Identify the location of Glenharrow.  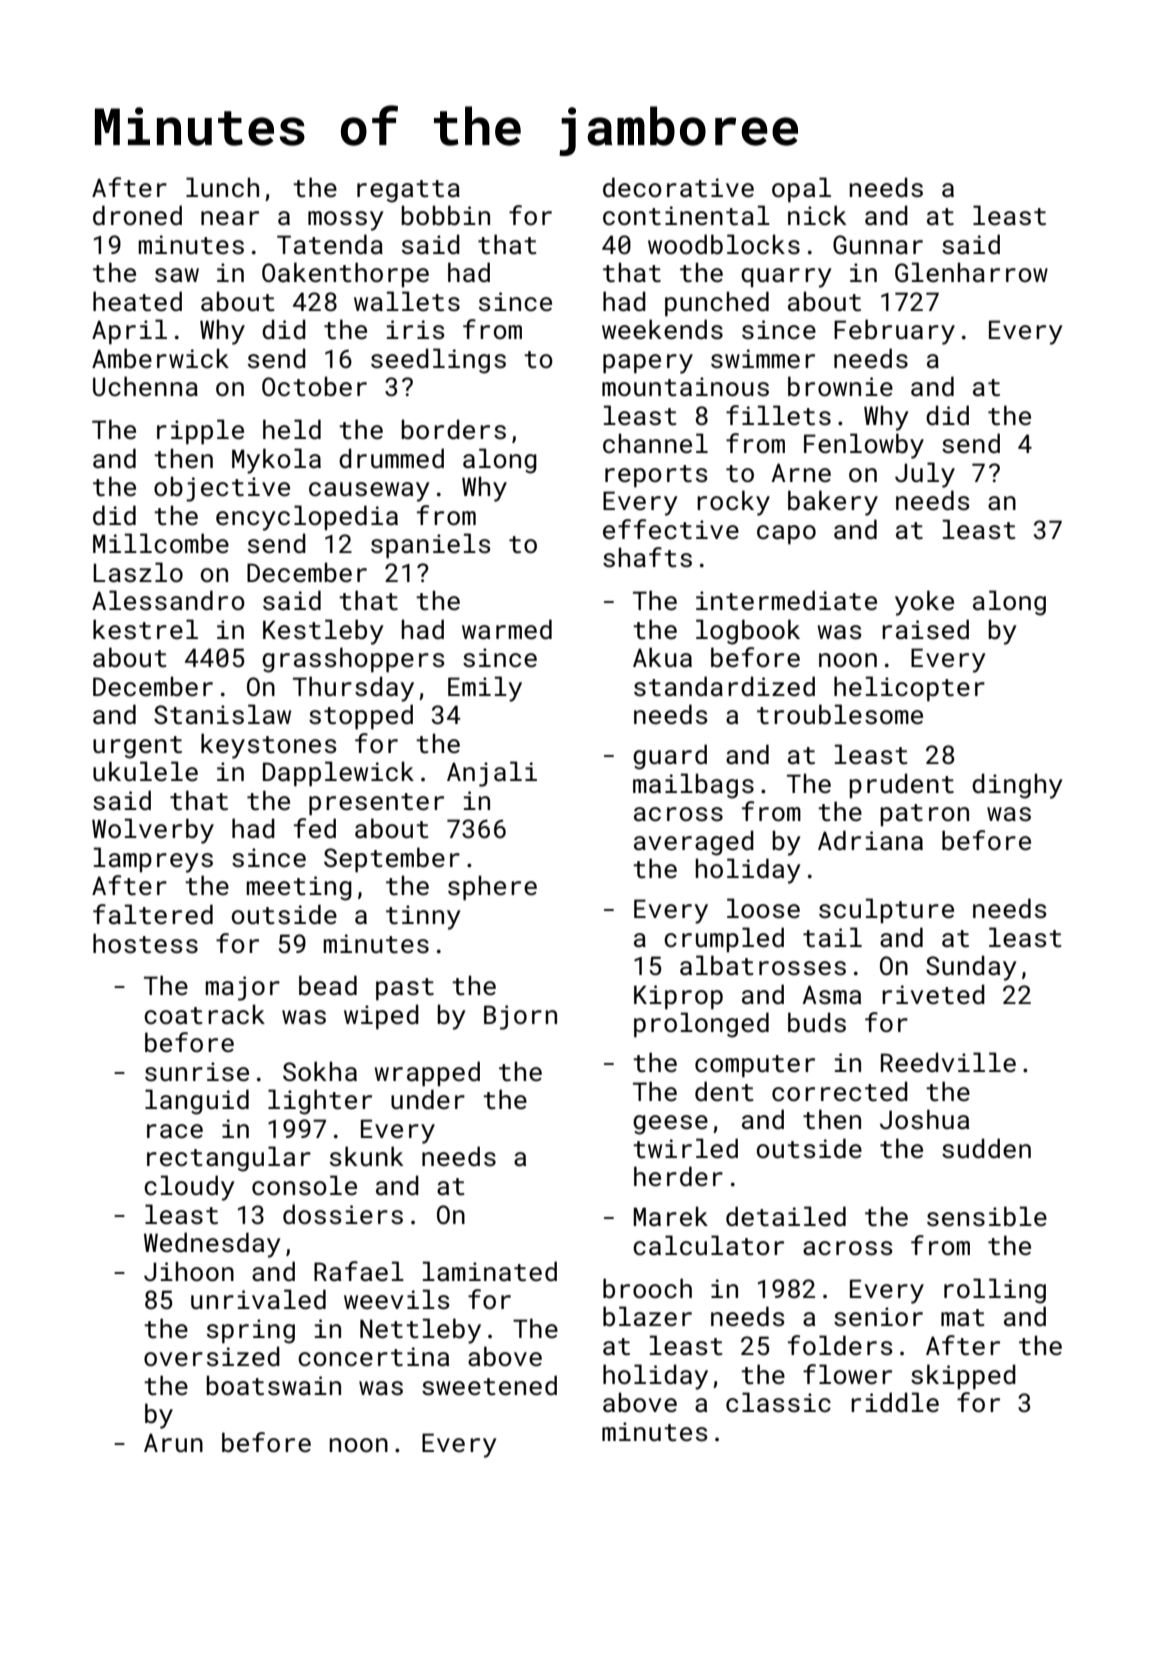
(971, 272).
